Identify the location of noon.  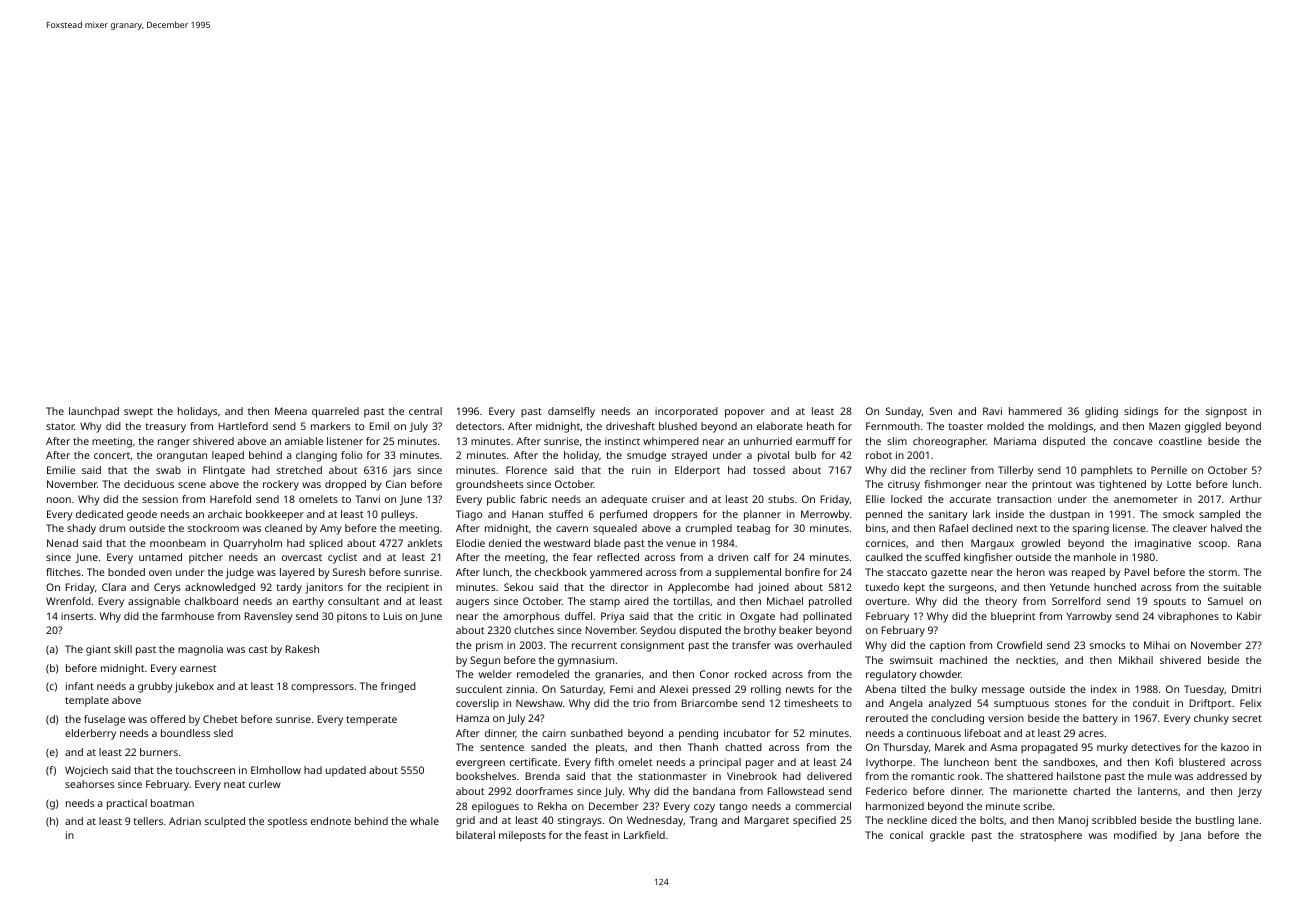
(59, 500).
